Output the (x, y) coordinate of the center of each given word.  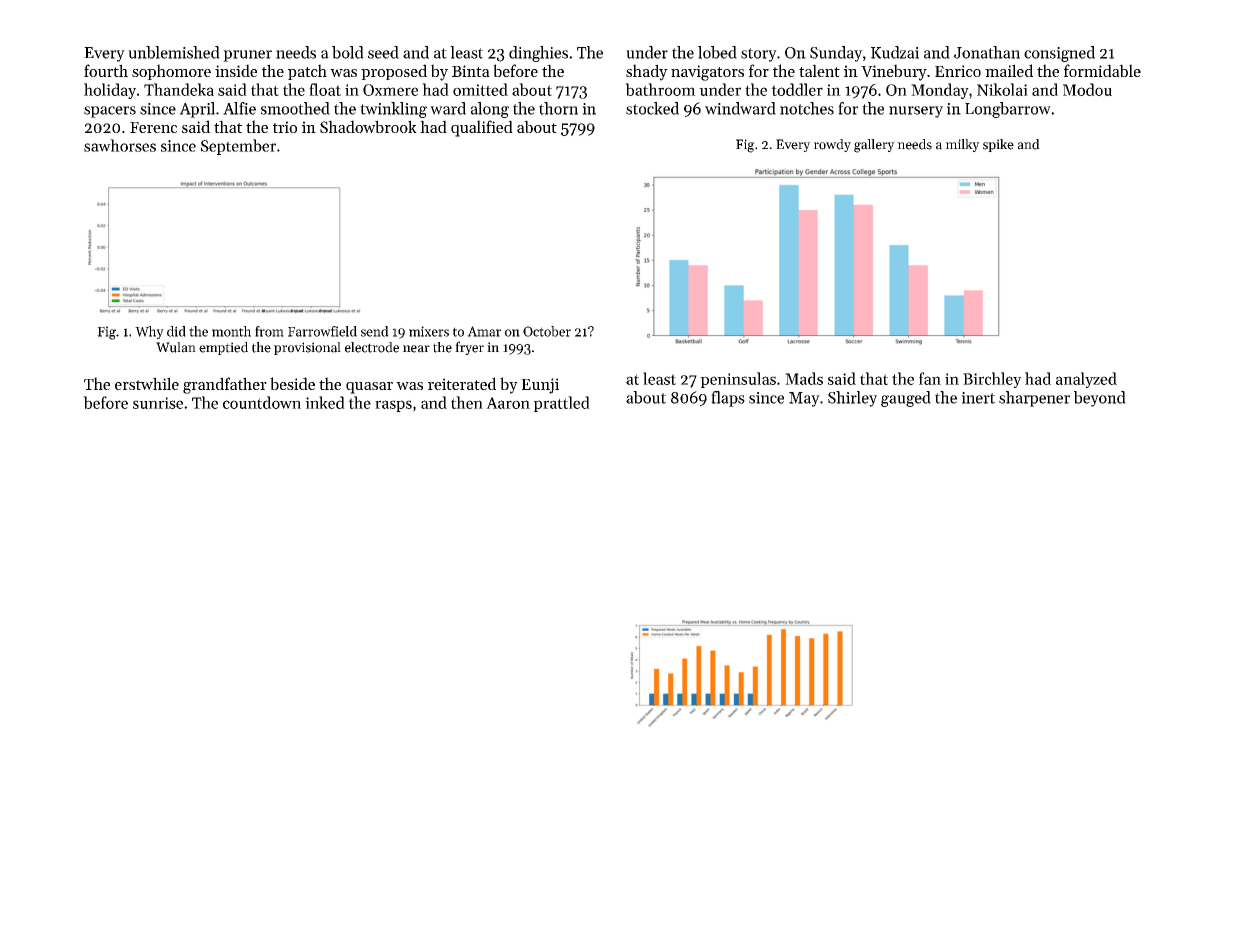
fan (930, 378)
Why (149, 332)
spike (998, 145)
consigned (1059, 54)
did (176, 331)
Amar (484, 331)
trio (285, 127)
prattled (562, 404)
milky (963, 145)
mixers (429, 331)
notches (807, 108)
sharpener (1034, 399)
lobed (717, 52)
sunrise (158, 403)
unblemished (174, 52)
